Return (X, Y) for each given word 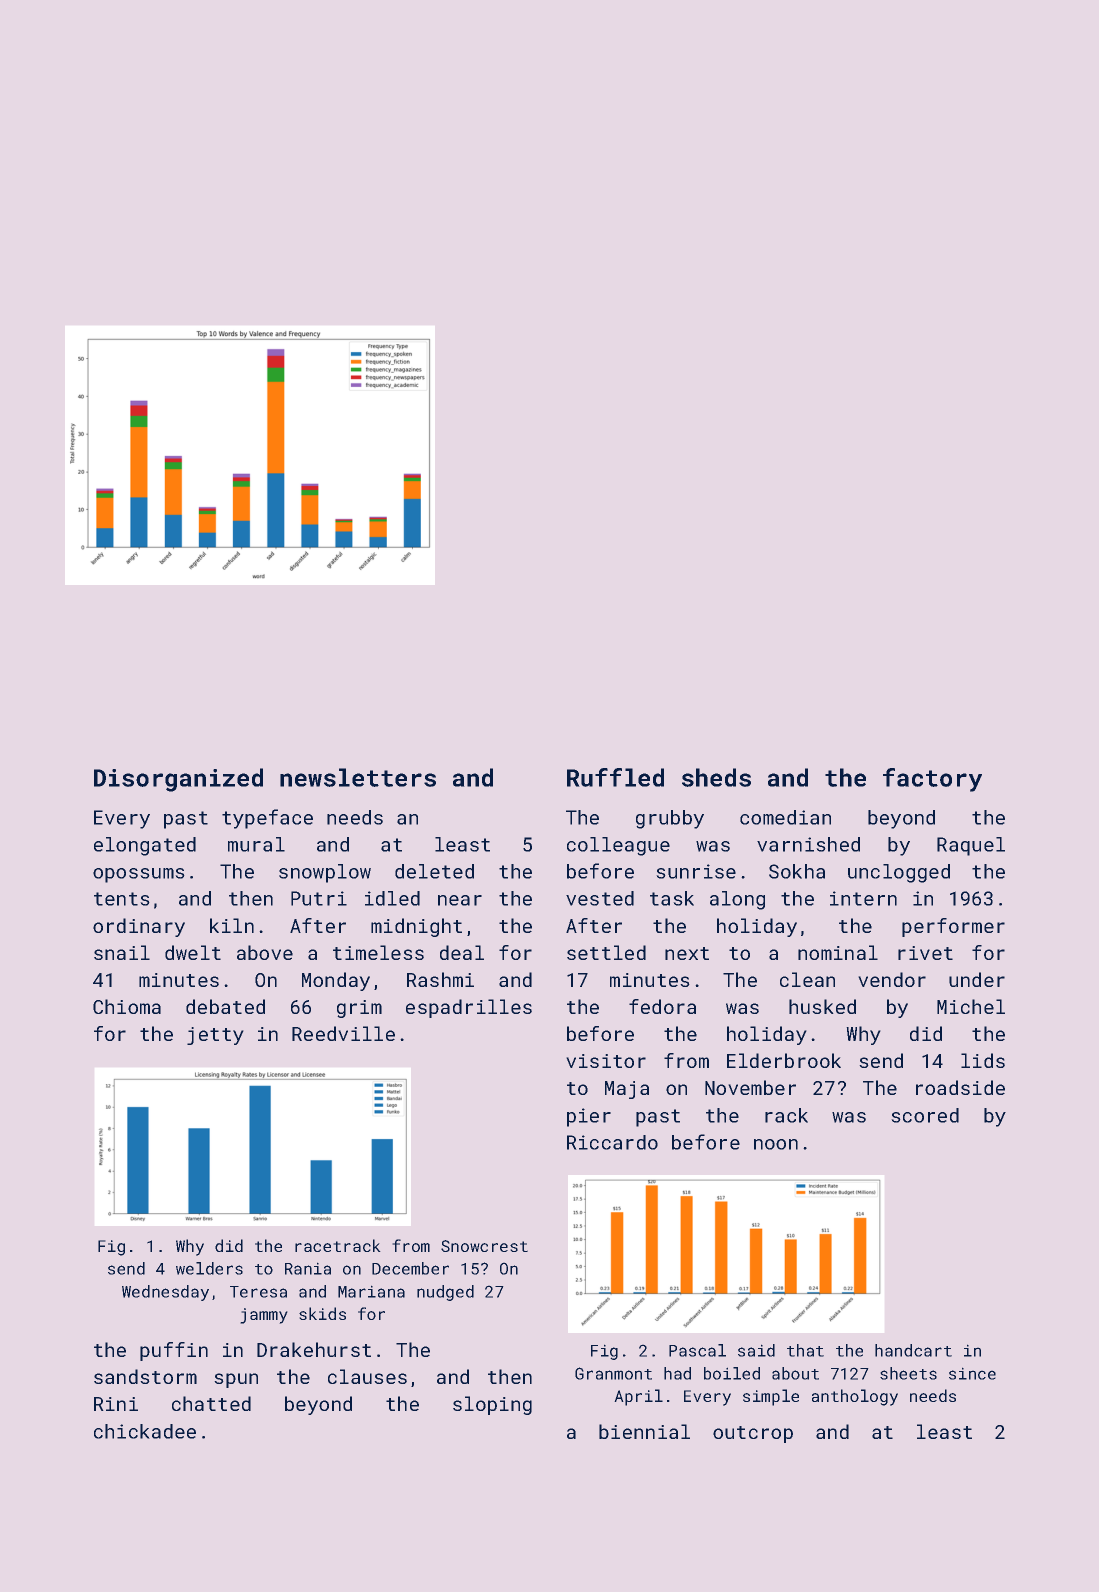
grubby (670, 819)
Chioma (127, 1006)
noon (776, 1144)
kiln (232, 925)
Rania (308, 1269)
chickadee (145, 1431)
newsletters (358, 777)
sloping (492, 1405)
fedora (662, 1006)
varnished (808, 844)
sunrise (696, 871)
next (687, 953)
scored (925, 1115)
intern (863, 898)
